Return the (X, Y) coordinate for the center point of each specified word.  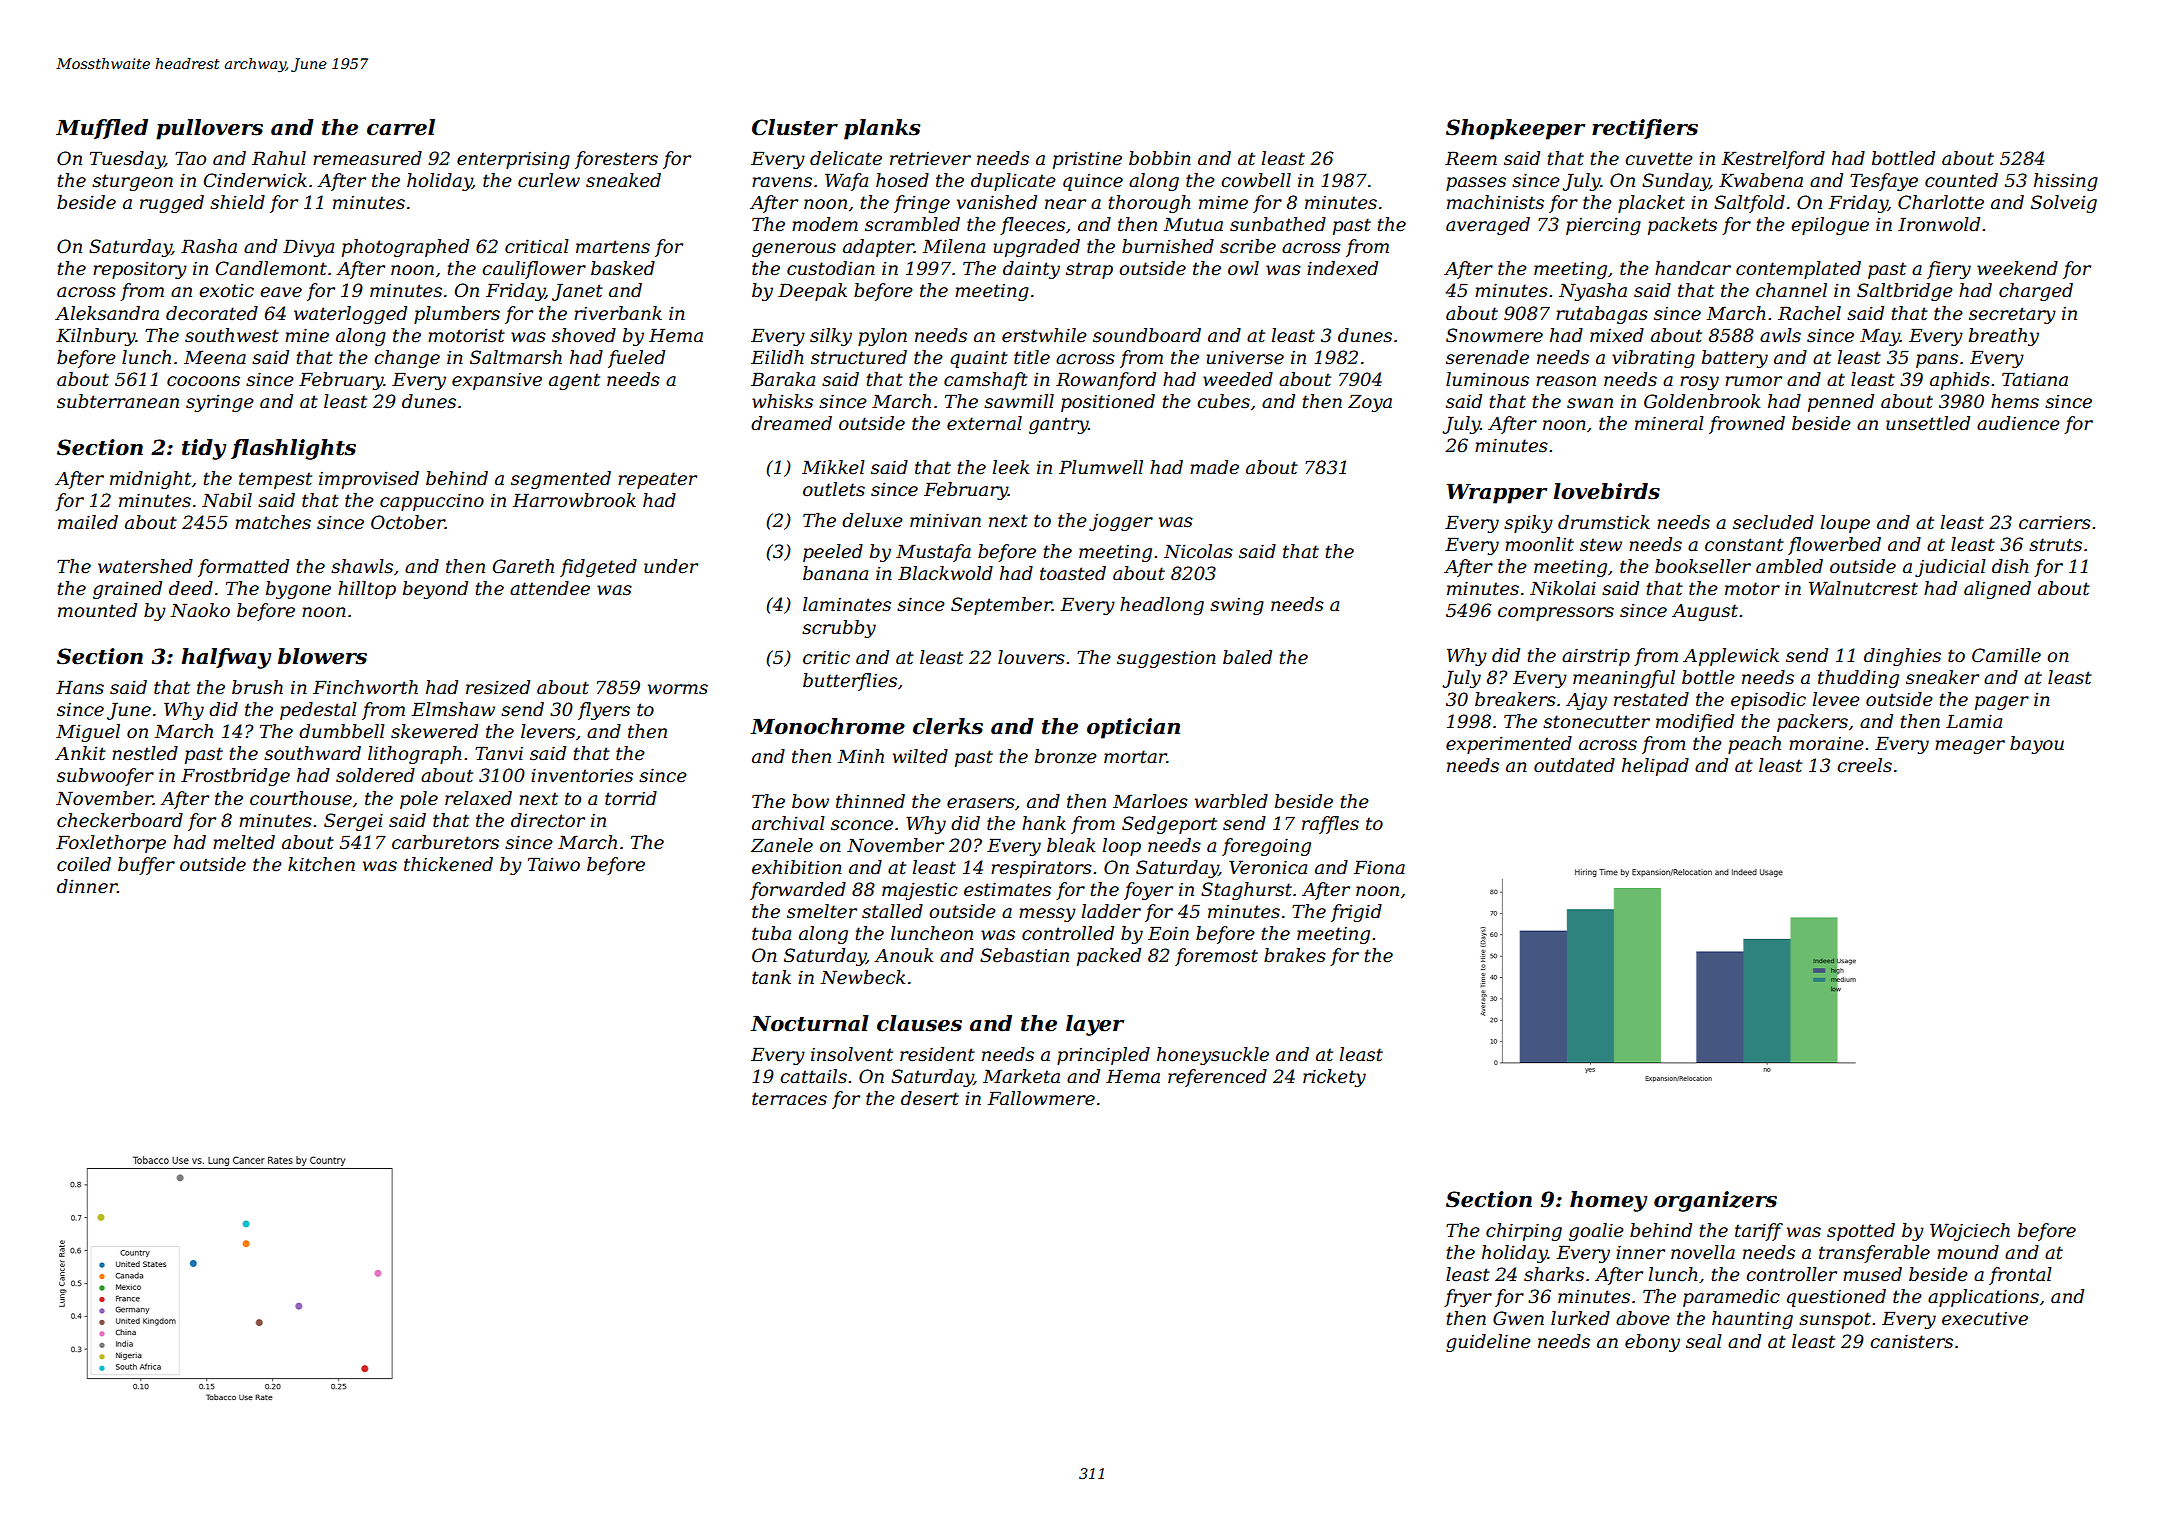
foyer (1148, 891)
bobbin (1160, 158)
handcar (1693, 268)
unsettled (1928, 423)
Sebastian (1024, 955)
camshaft (986, 381)
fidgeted (598, 568)
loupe (1845, 524)
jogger (1121, 522)
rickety (1334, 1078)
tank (771, 977)
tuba (771, 933)
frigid (1356, 913)
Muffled (102, 129)
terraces (789, 1099)
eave (281, 292)
